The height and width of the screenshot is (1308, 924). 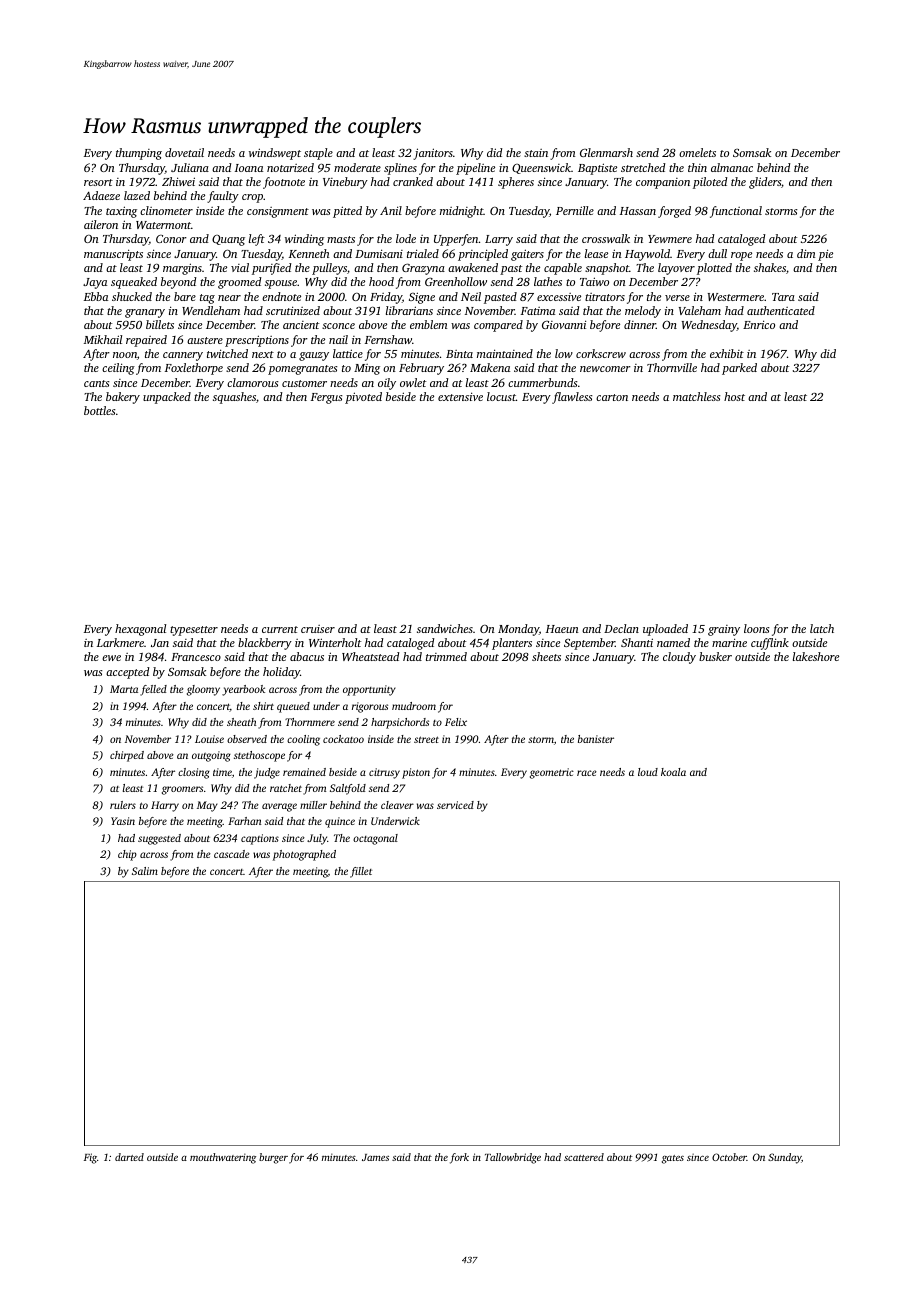 I want to click on lakeshore, so click(x=816, y=656).
